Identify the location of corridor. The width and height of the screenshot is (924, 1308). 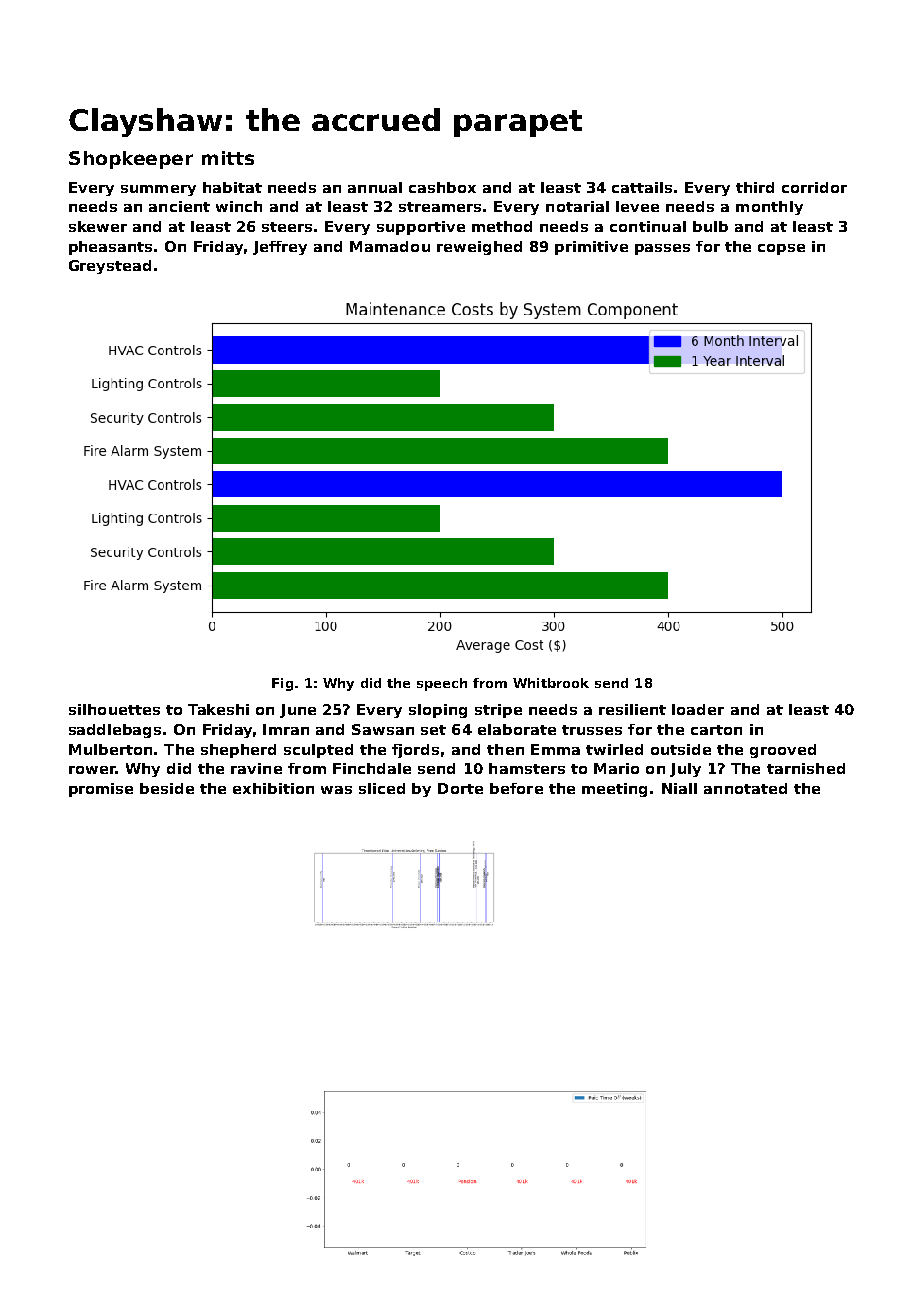
(814, 187).
